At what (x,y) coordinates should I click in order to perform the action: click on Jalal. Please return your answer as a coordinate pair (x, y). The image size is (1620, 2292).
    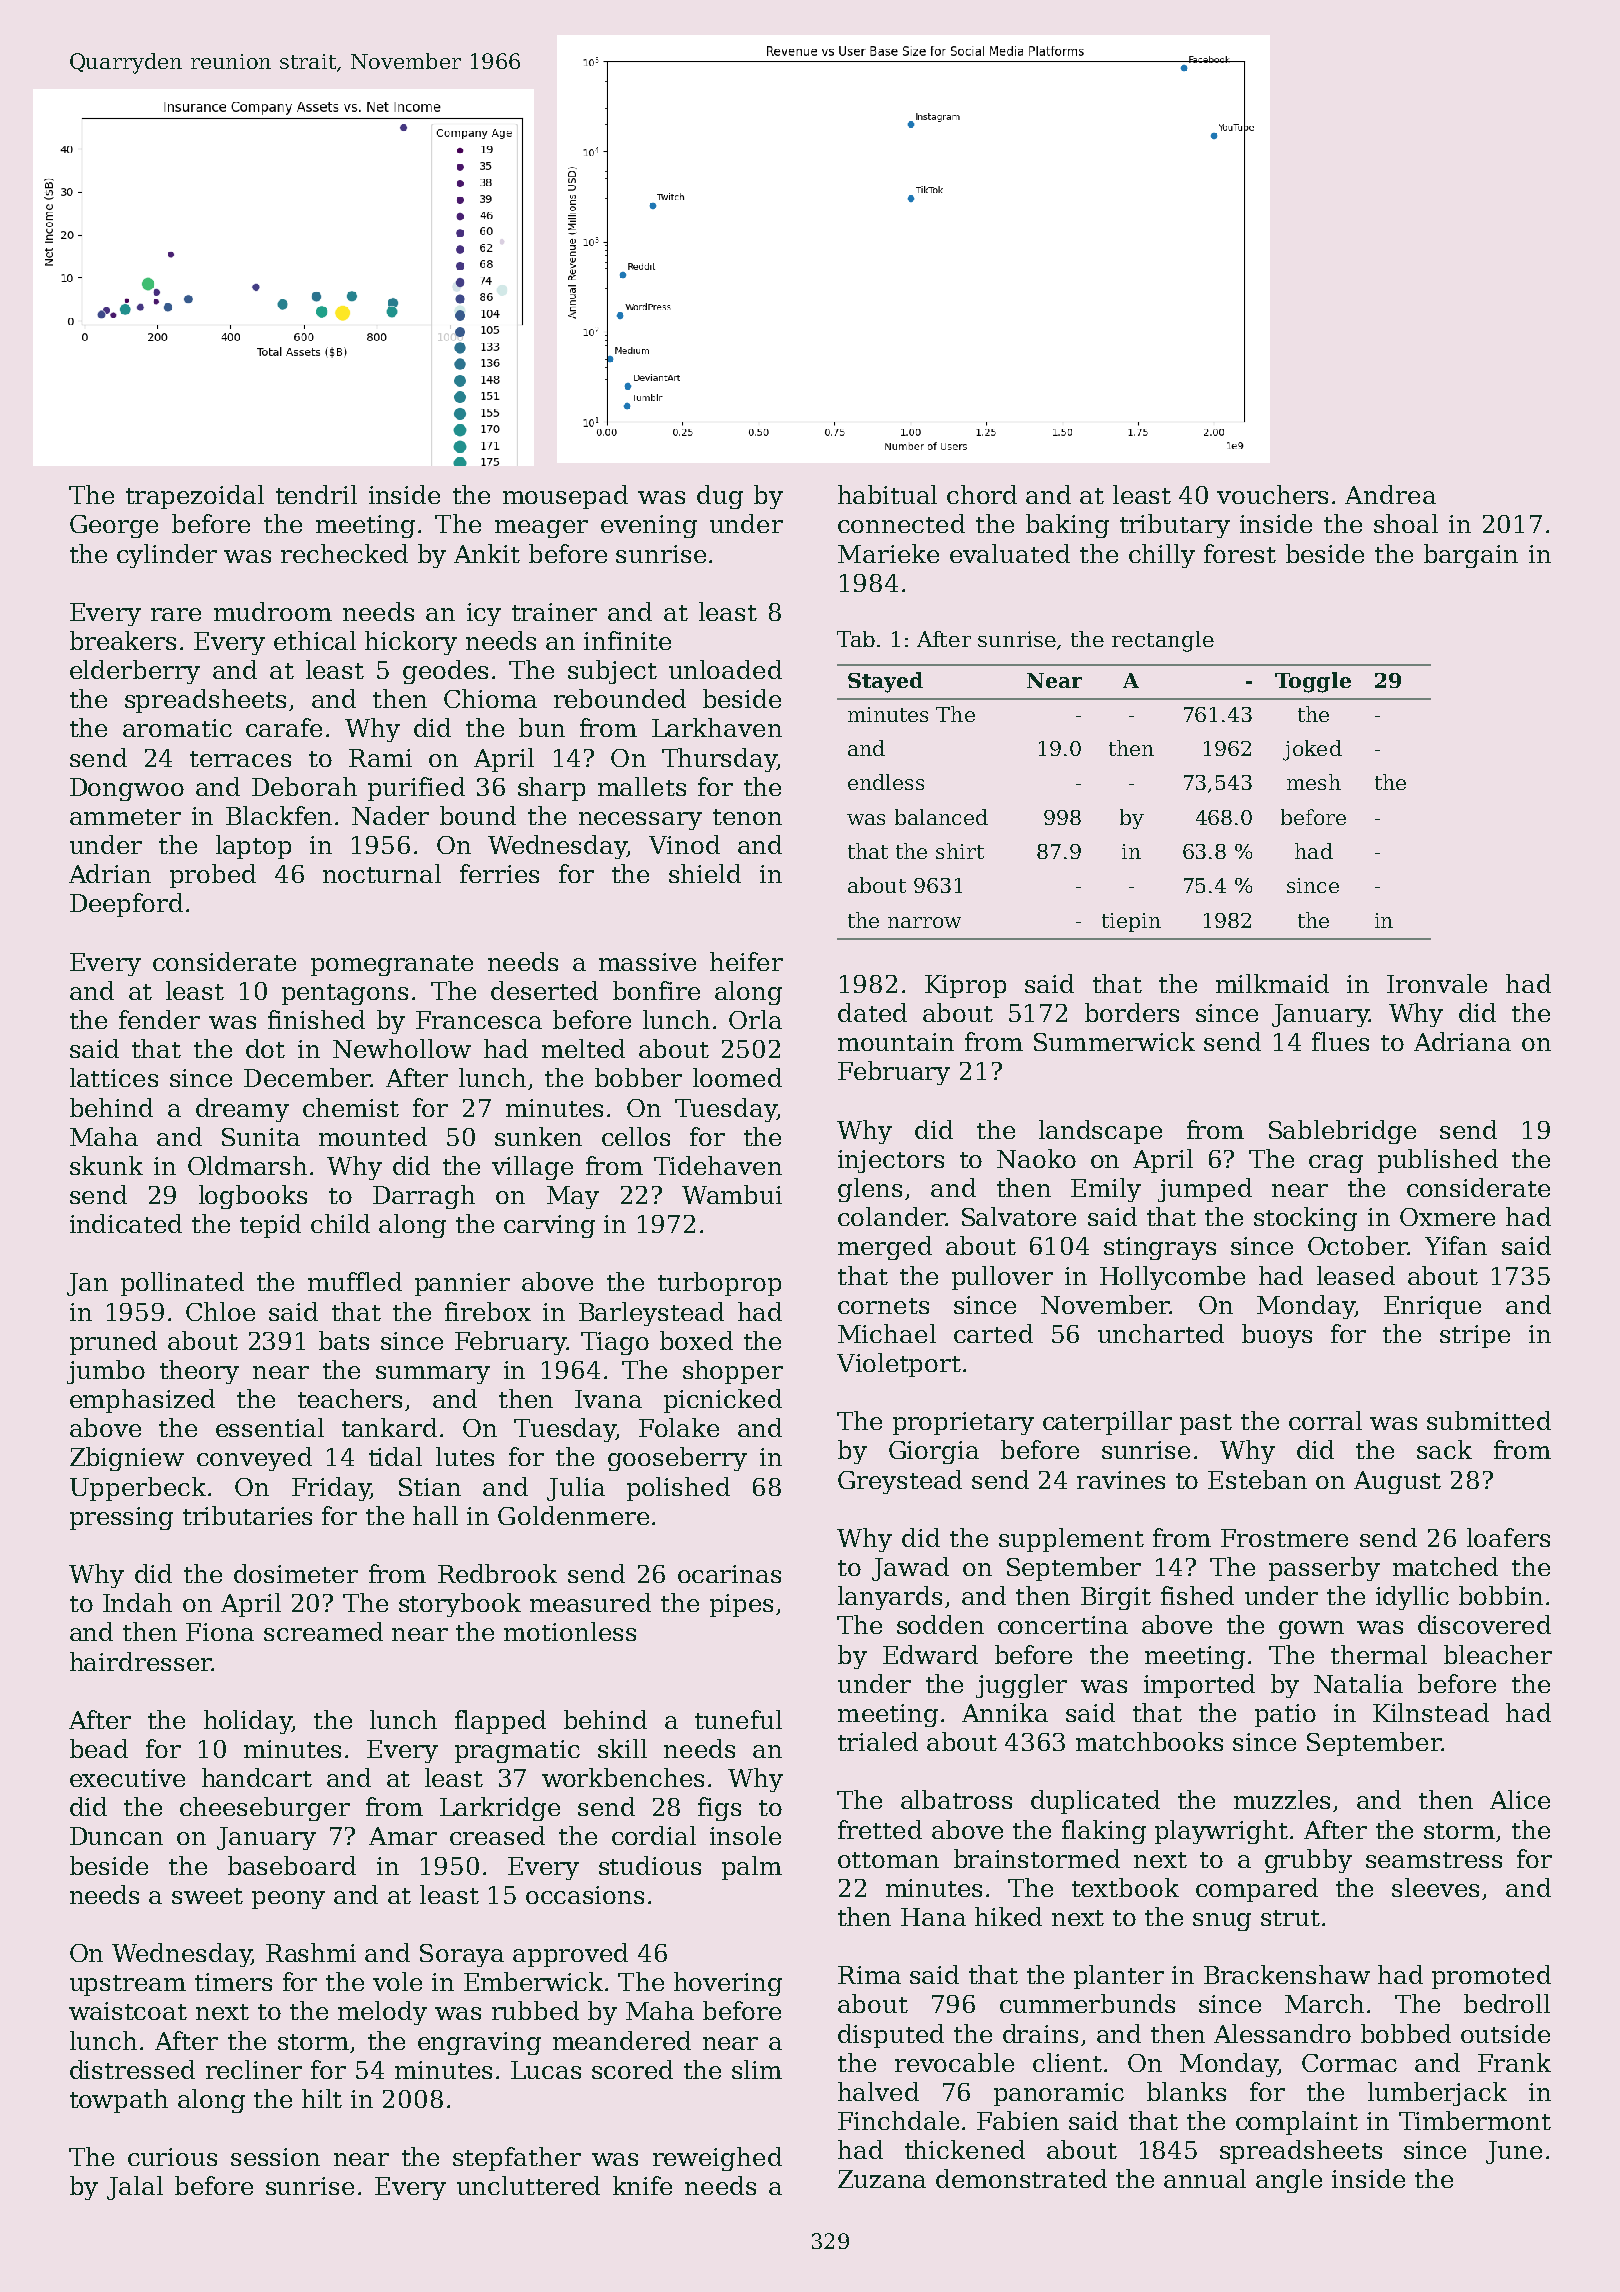
    Looking at the image, I should click on (135, 2188).
